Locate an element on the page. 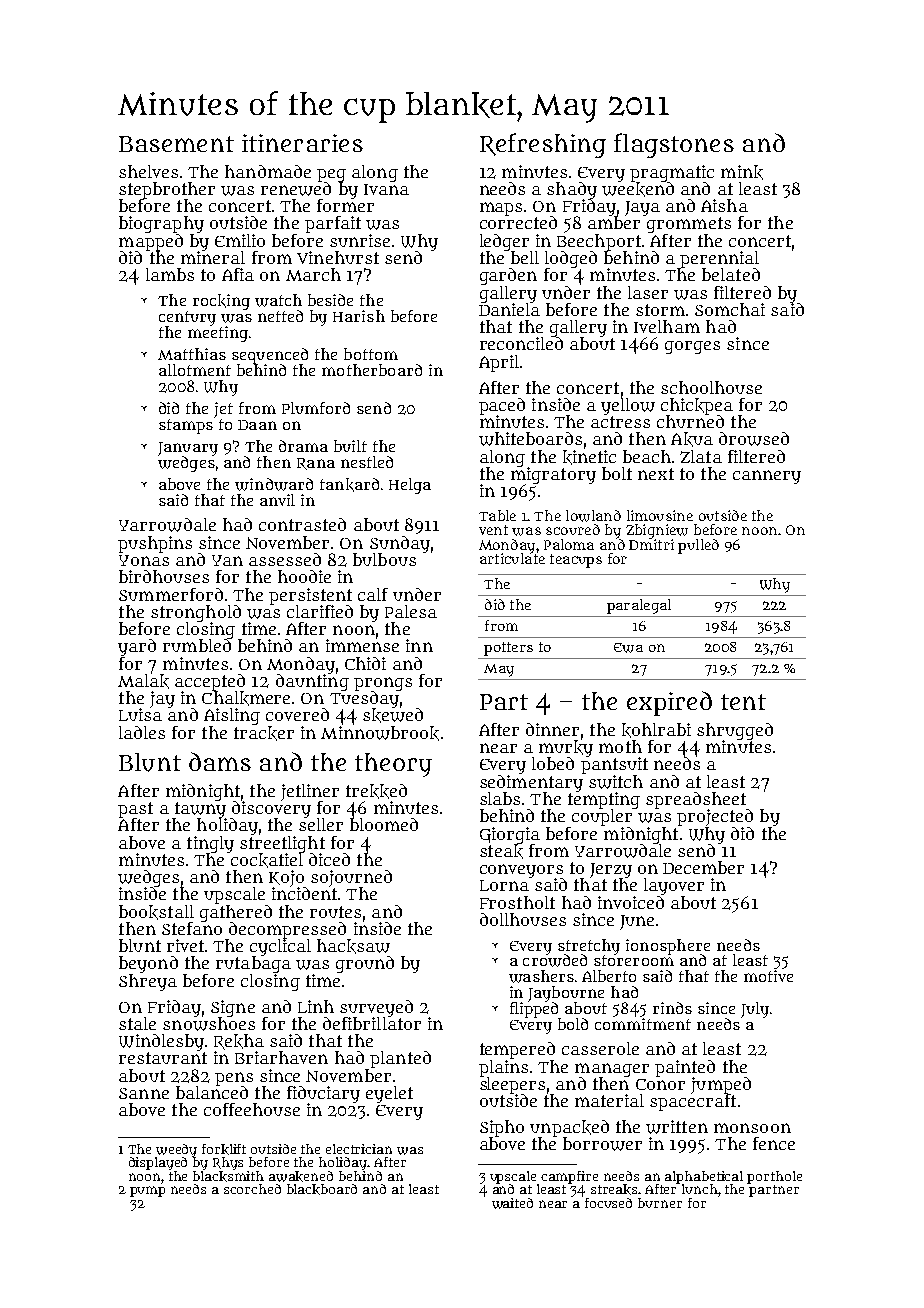 This image has height=1308, width=924. mink is located at coordinates (742, 172).
